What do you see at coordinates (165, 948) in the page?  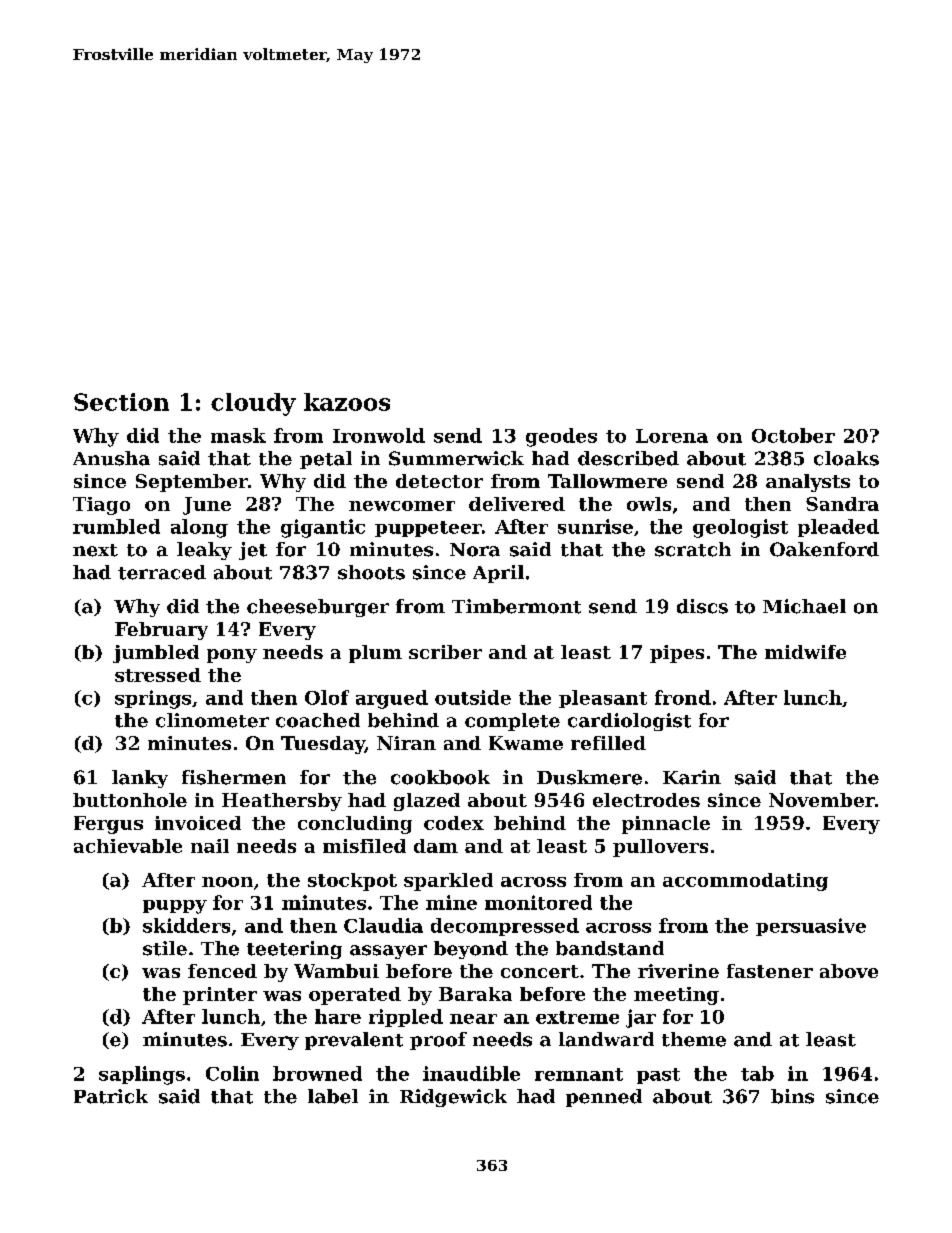 I see `stile` at bounding box center [165, 948].
